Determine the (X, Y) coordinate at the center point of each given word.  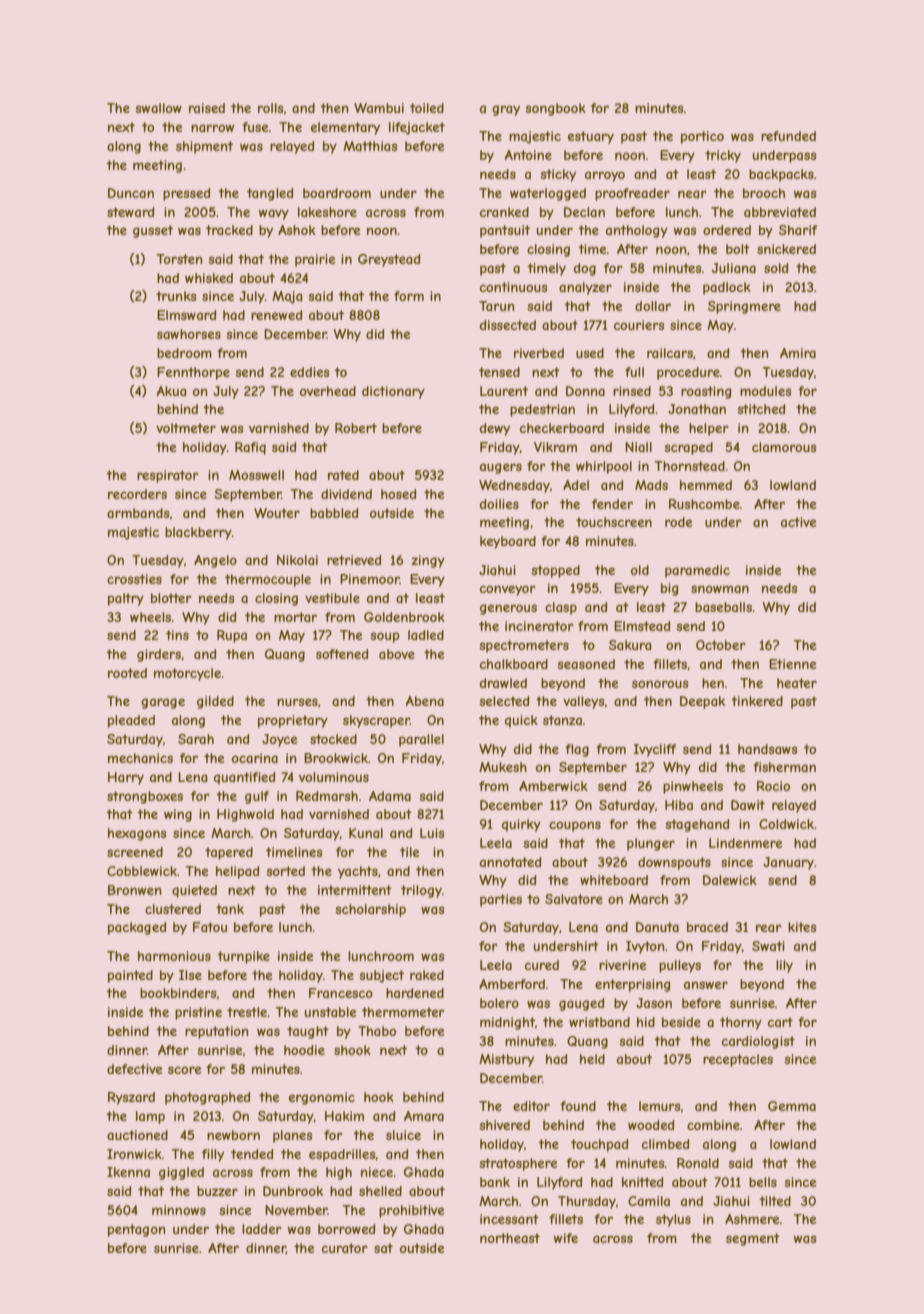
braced (707, 927)
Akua (172, 391)
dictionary (393, 392)
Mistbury (506, 1060)
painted (130, 976)
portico (702, 137)
